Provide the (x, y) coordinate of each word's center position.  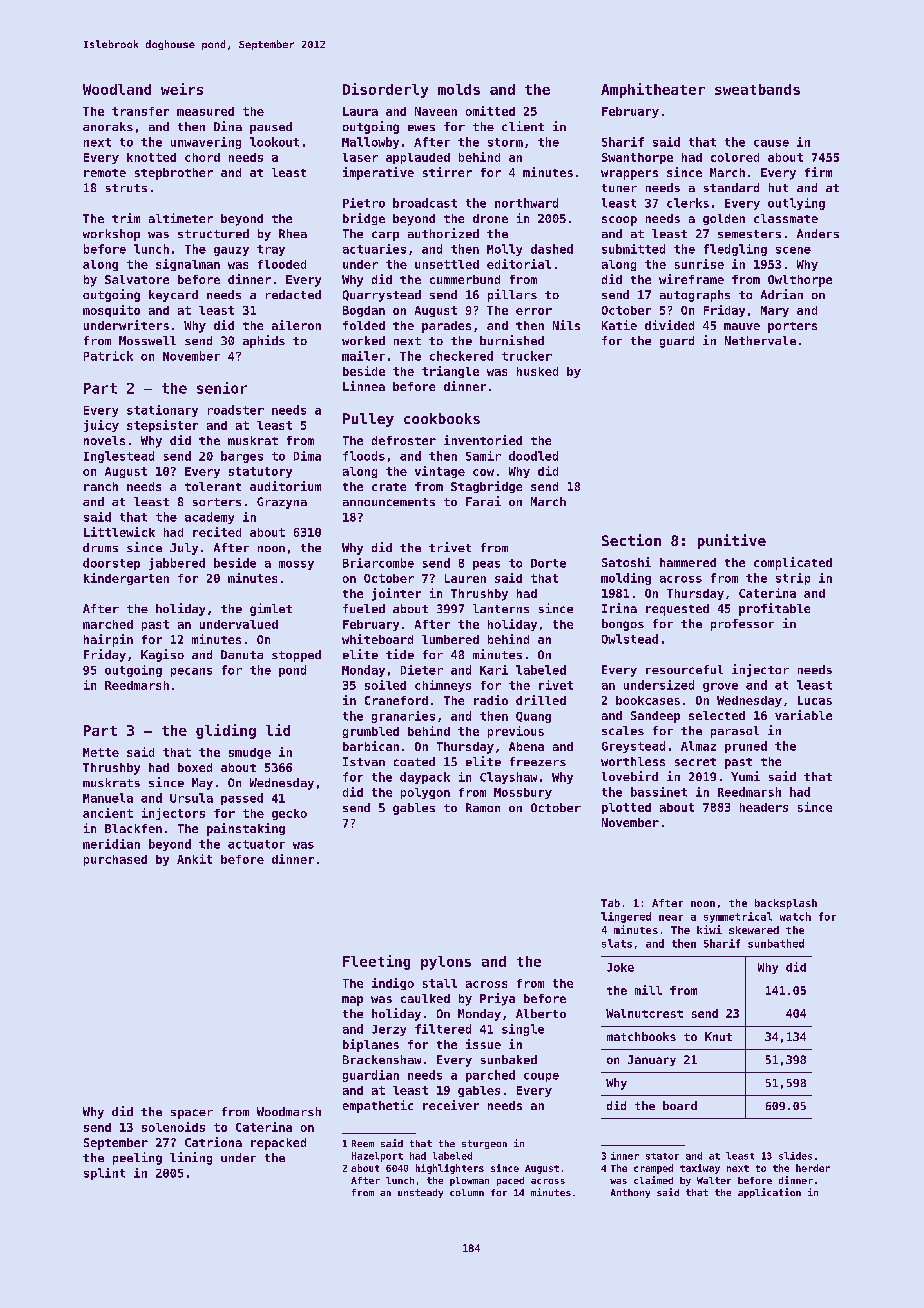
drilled (541, 700)
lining (191, 1158)
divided (669, 325)
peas (486, 565)
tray (271, 250)
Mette (101, 752)
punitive (732, 541)
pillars (512, 295)
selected (717, 715)
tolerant (213, 486)
